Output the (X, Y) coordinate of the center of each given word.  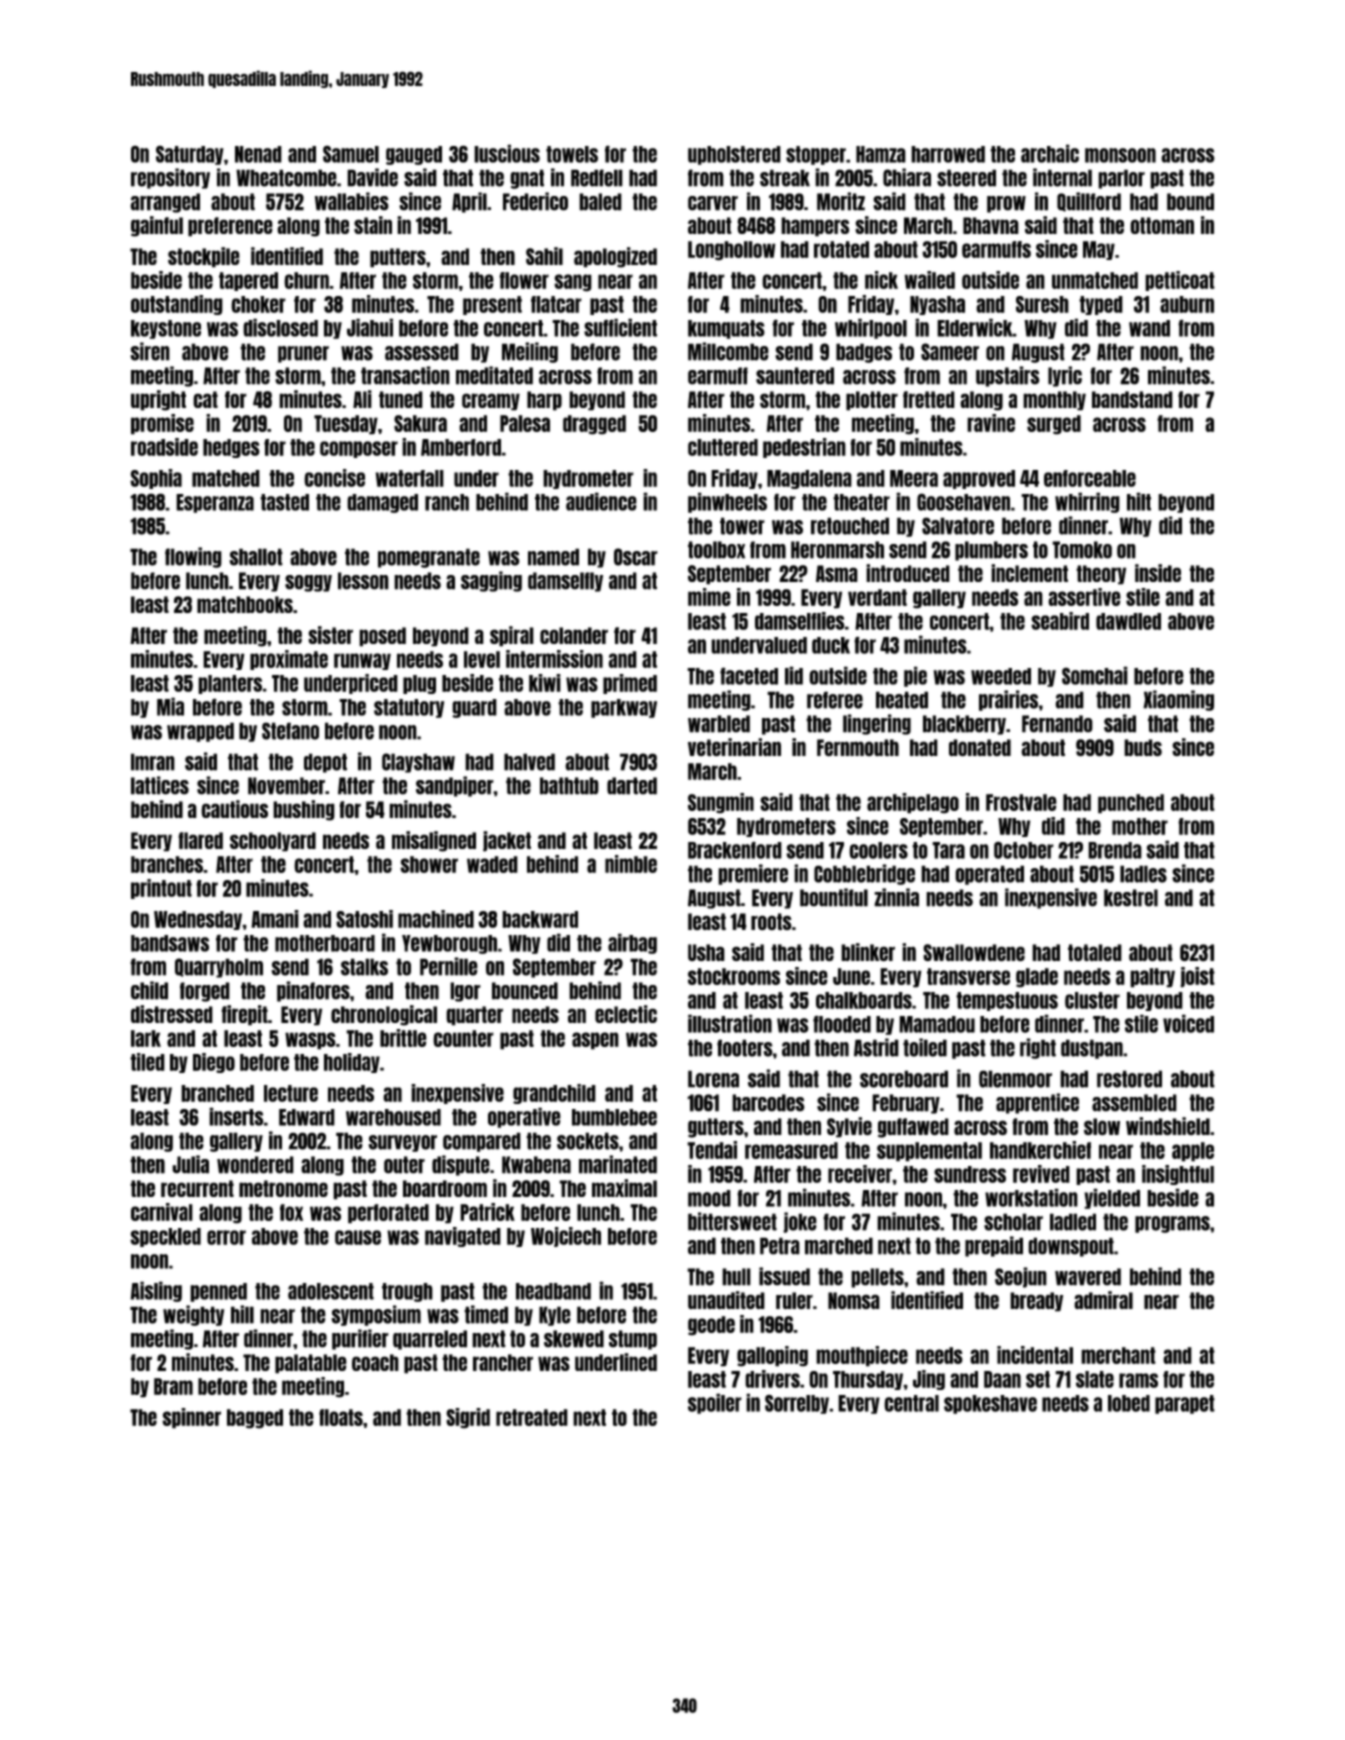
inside (1158, 573)
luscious (507, 153)
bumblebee (614, 1117)
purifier (360, 1339)
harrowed (948, 154)
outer (404, 1165)
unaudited (726, 1300)
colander (574, 635)
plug (419, 684)
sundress (970, 1174)
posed (382, 637)
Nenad (258, 154)
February (906, 1104)
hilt (1139, 501)
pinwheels (727, 502)
